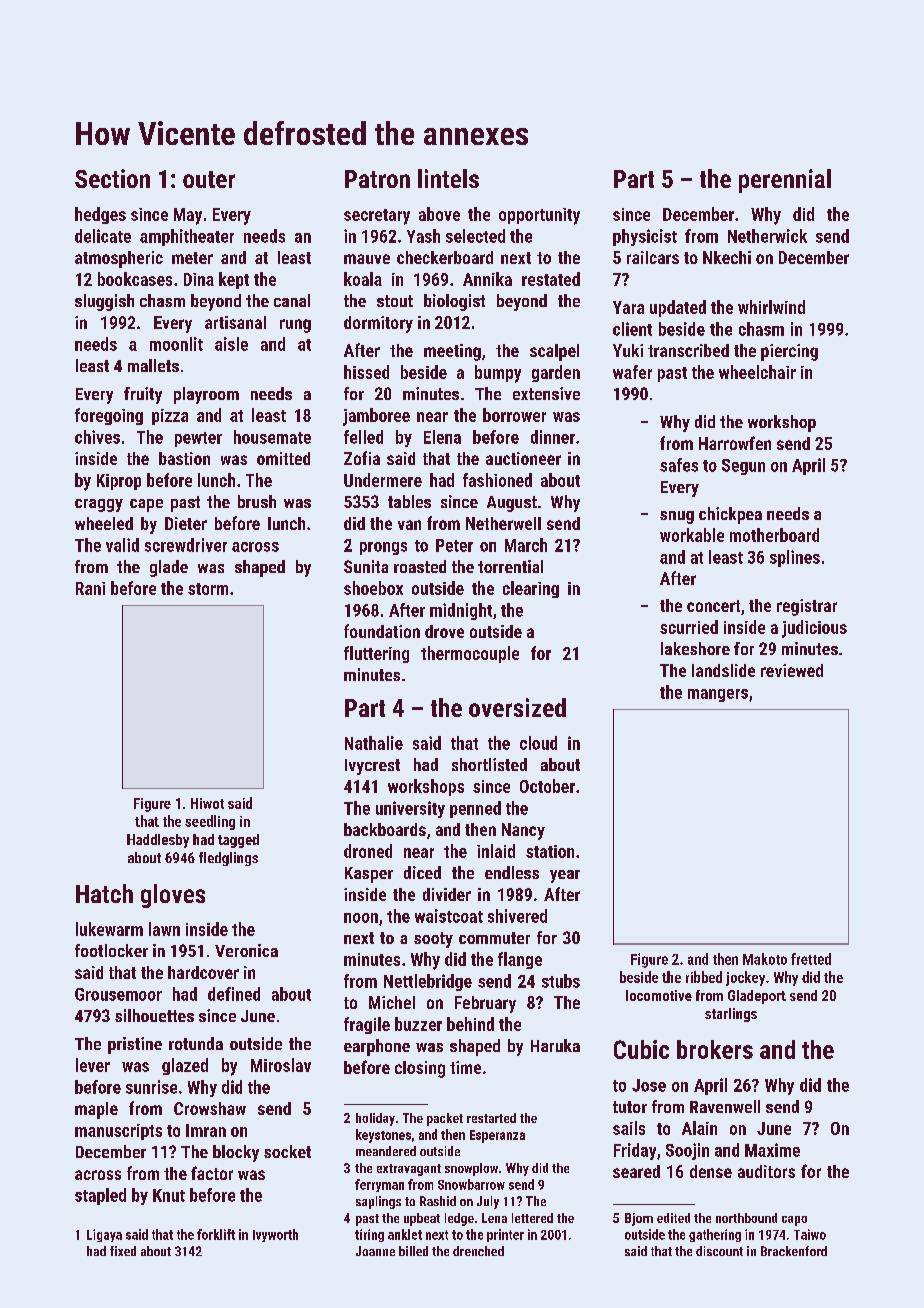  Describe the element at coordinates (659, 995) in the screenshot. I see `locomotive` at that location.
